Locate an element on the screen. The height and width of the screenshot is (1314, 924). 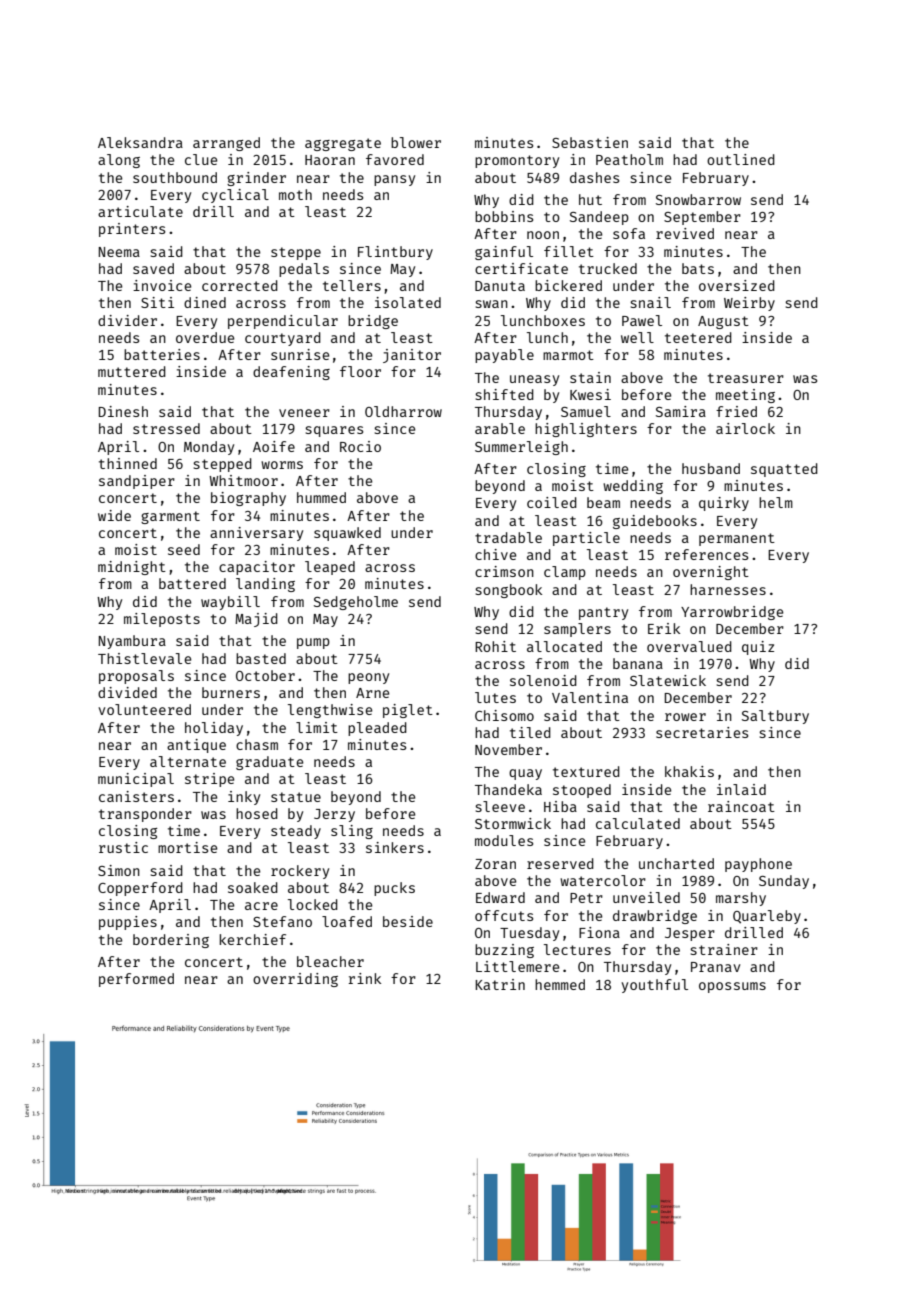
quiz is located at coordinates (758, 648).
